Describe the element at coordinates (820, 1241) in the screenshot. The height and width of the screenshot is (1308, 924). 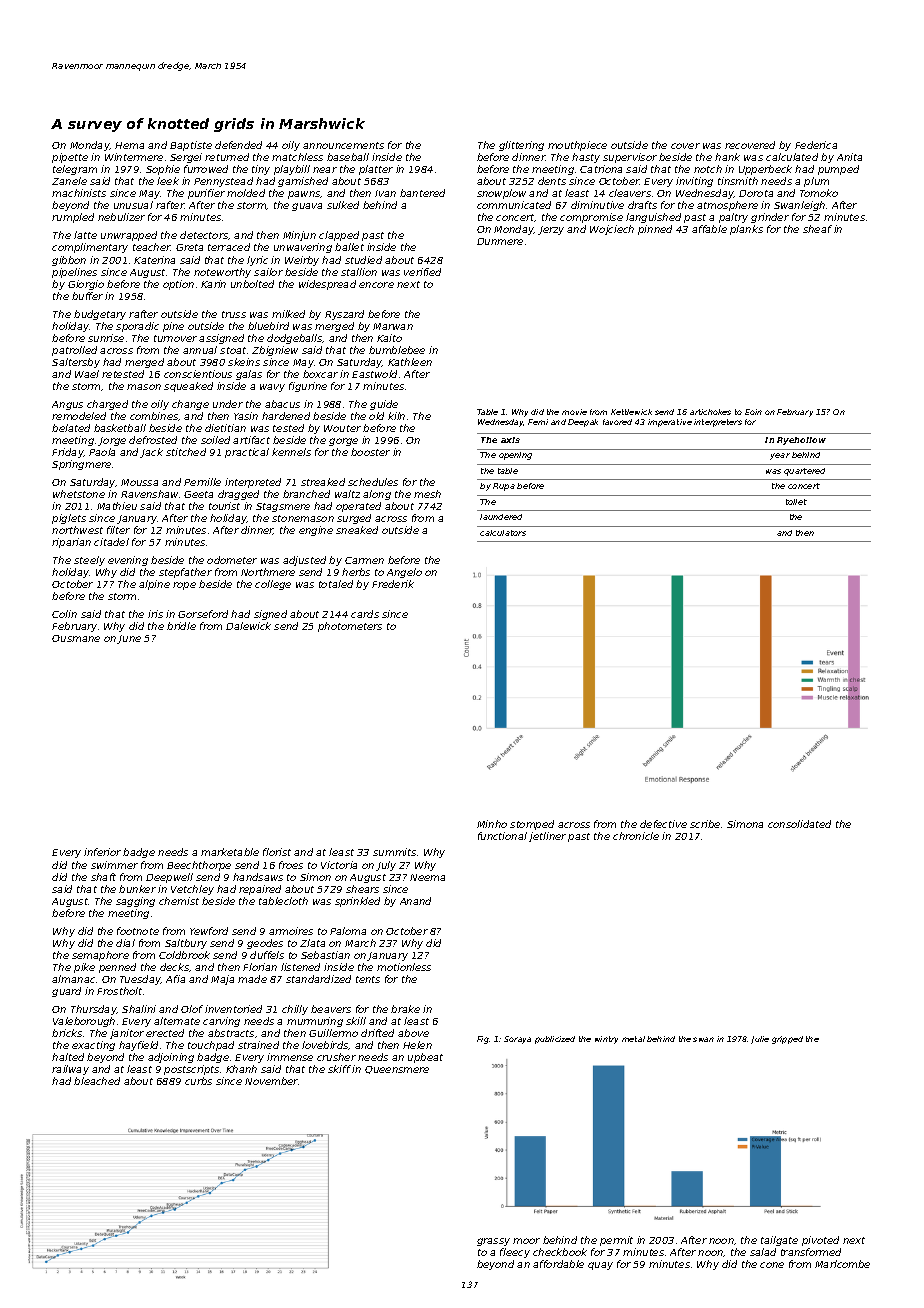
I see `pivoted` at that location.
